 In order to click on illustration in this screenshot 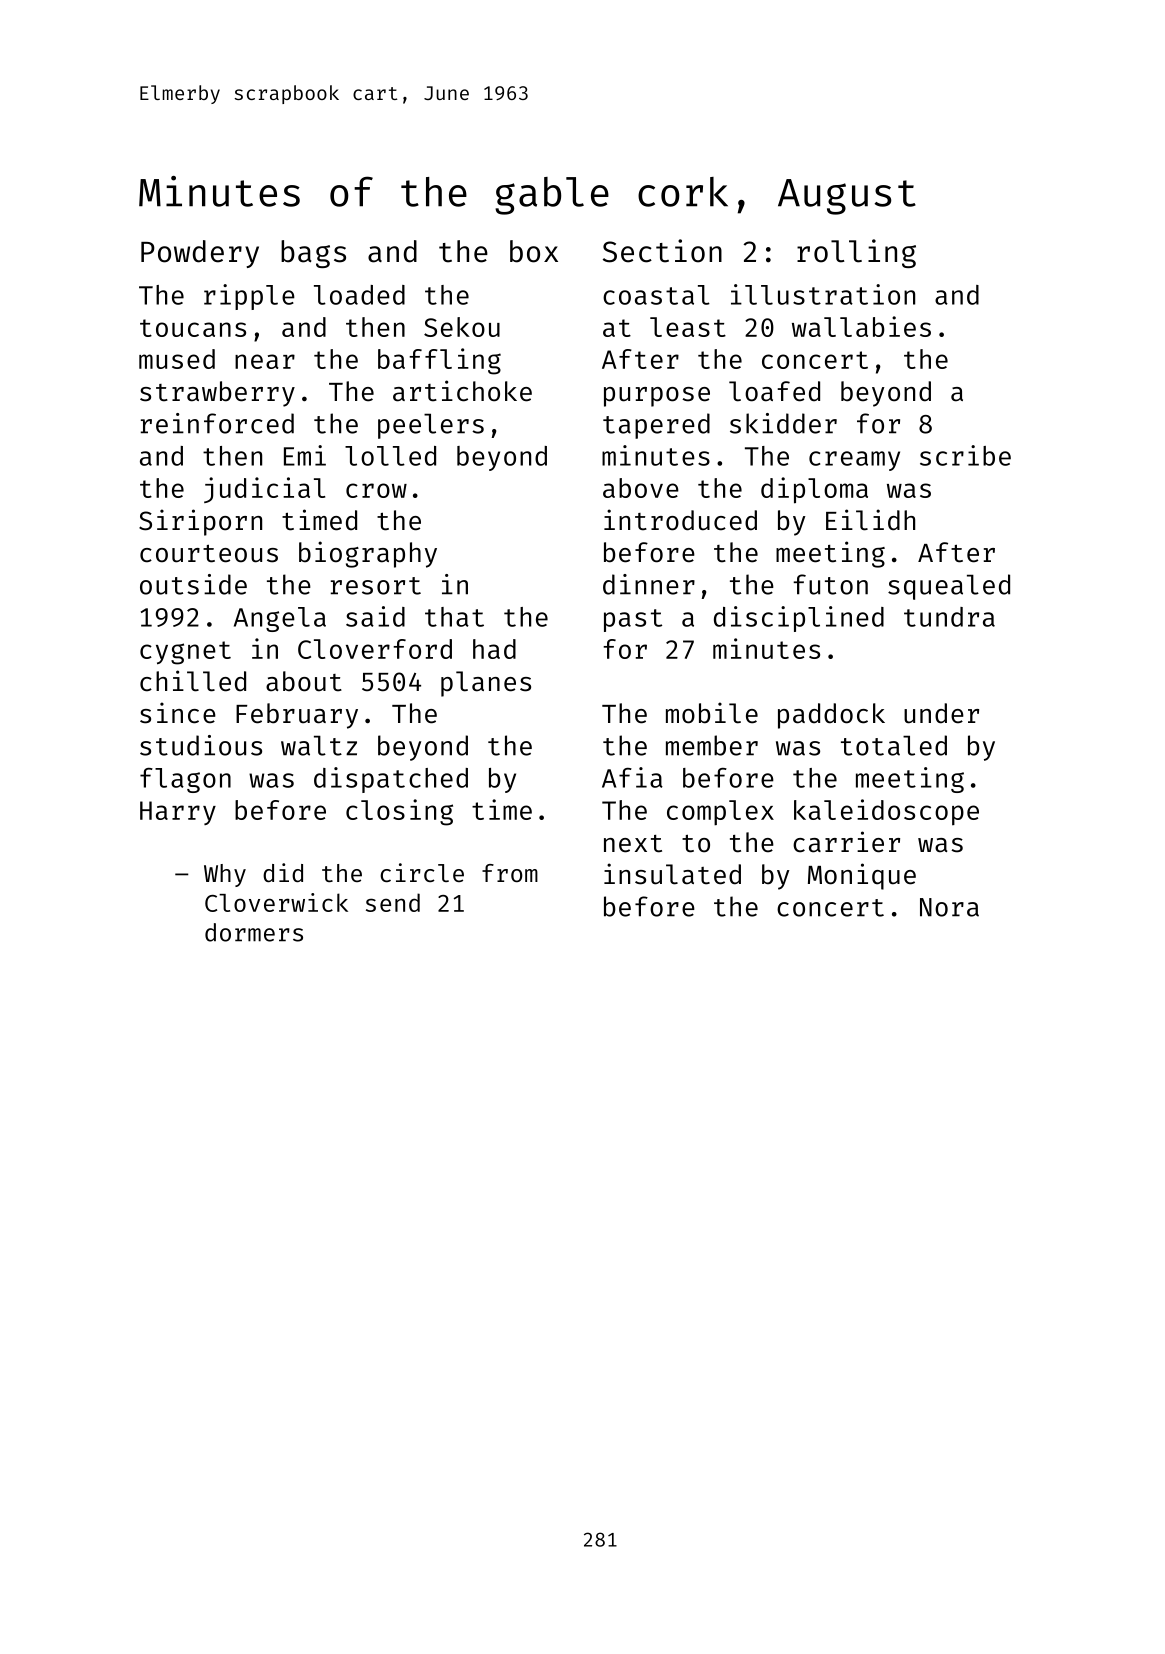, I will do `click(823, 294)`.
